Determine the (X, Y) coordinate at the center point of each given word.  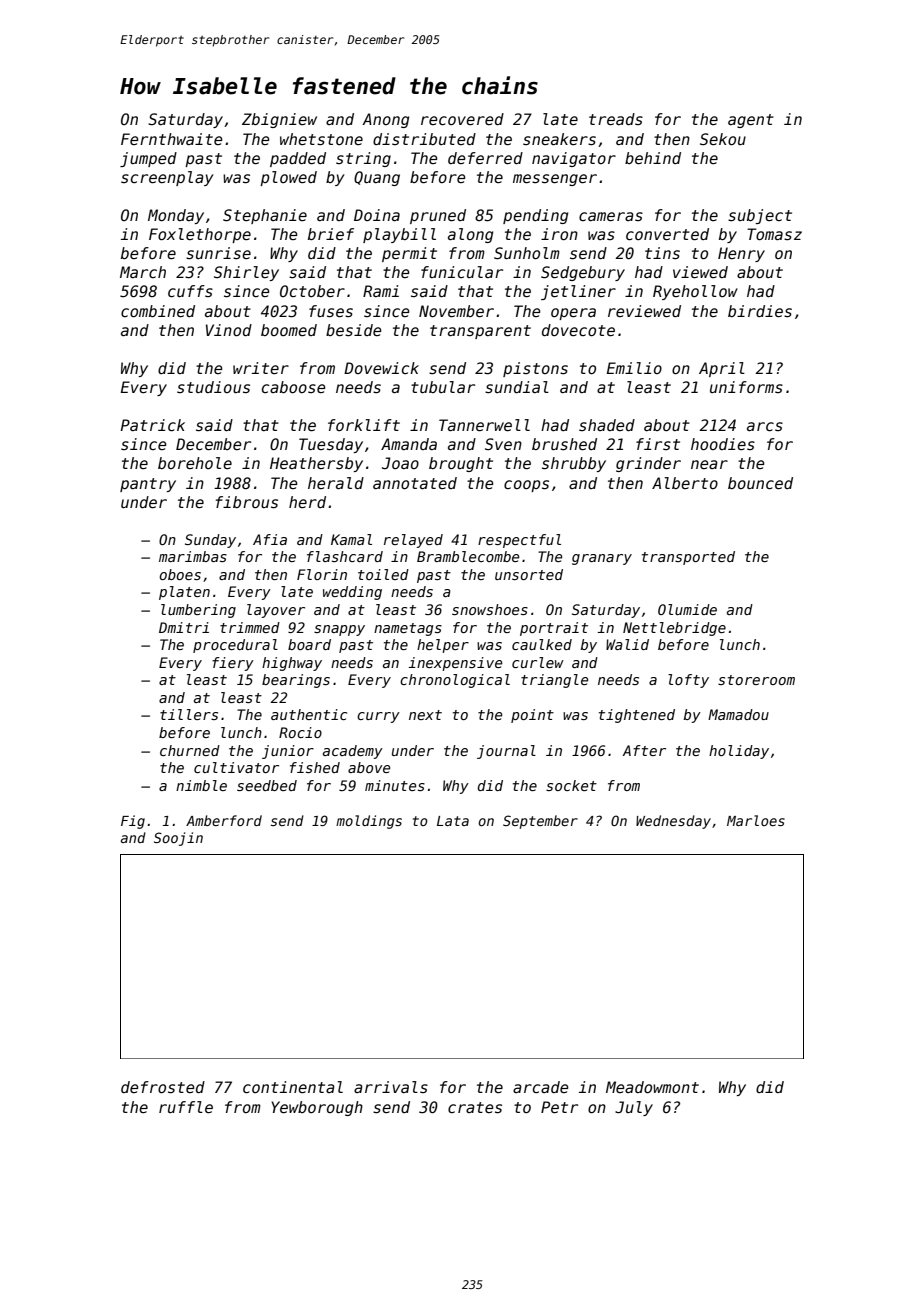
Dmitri (184, 627)
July (634, 1108)
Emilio (634, 368)
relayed (413, 541)
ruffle (186, 1107)
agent (751, 121)
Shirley (246, 273)
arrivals (391, 1087)
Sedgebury (583, 273)
